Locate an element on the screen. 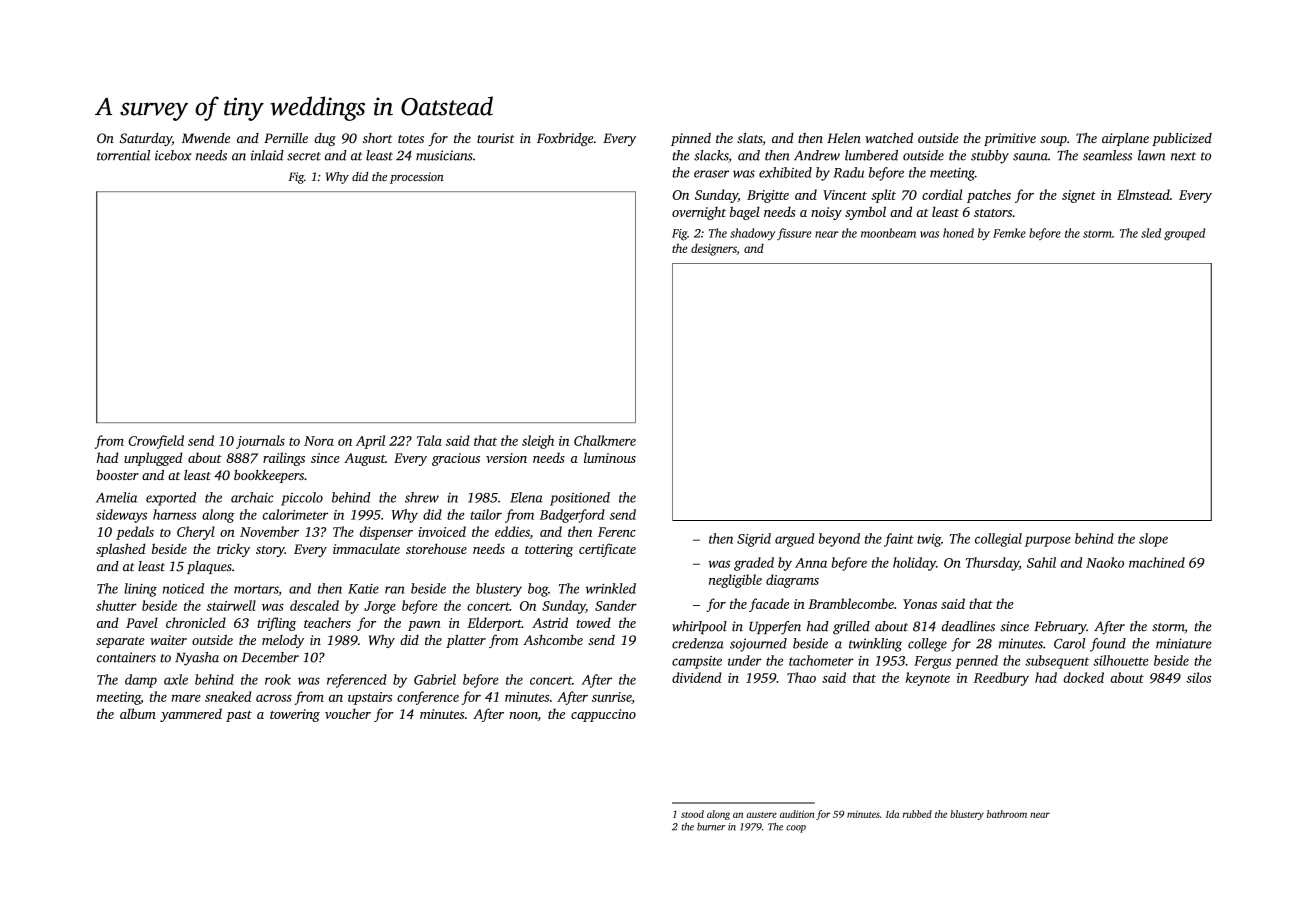  luminous is located at coordinates (610, 457).
